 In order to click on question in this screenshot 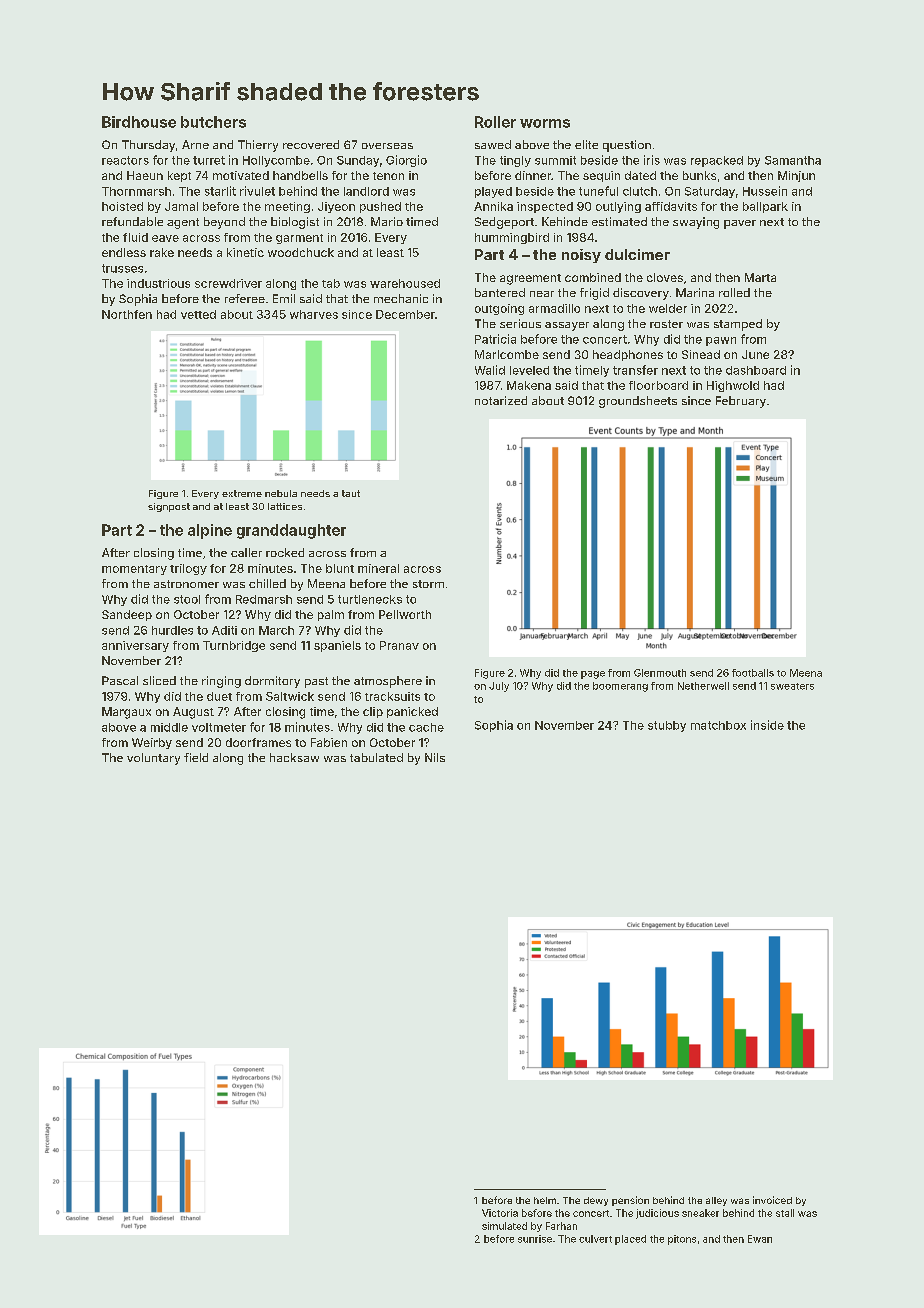, I will do `click(627, 146)`.
